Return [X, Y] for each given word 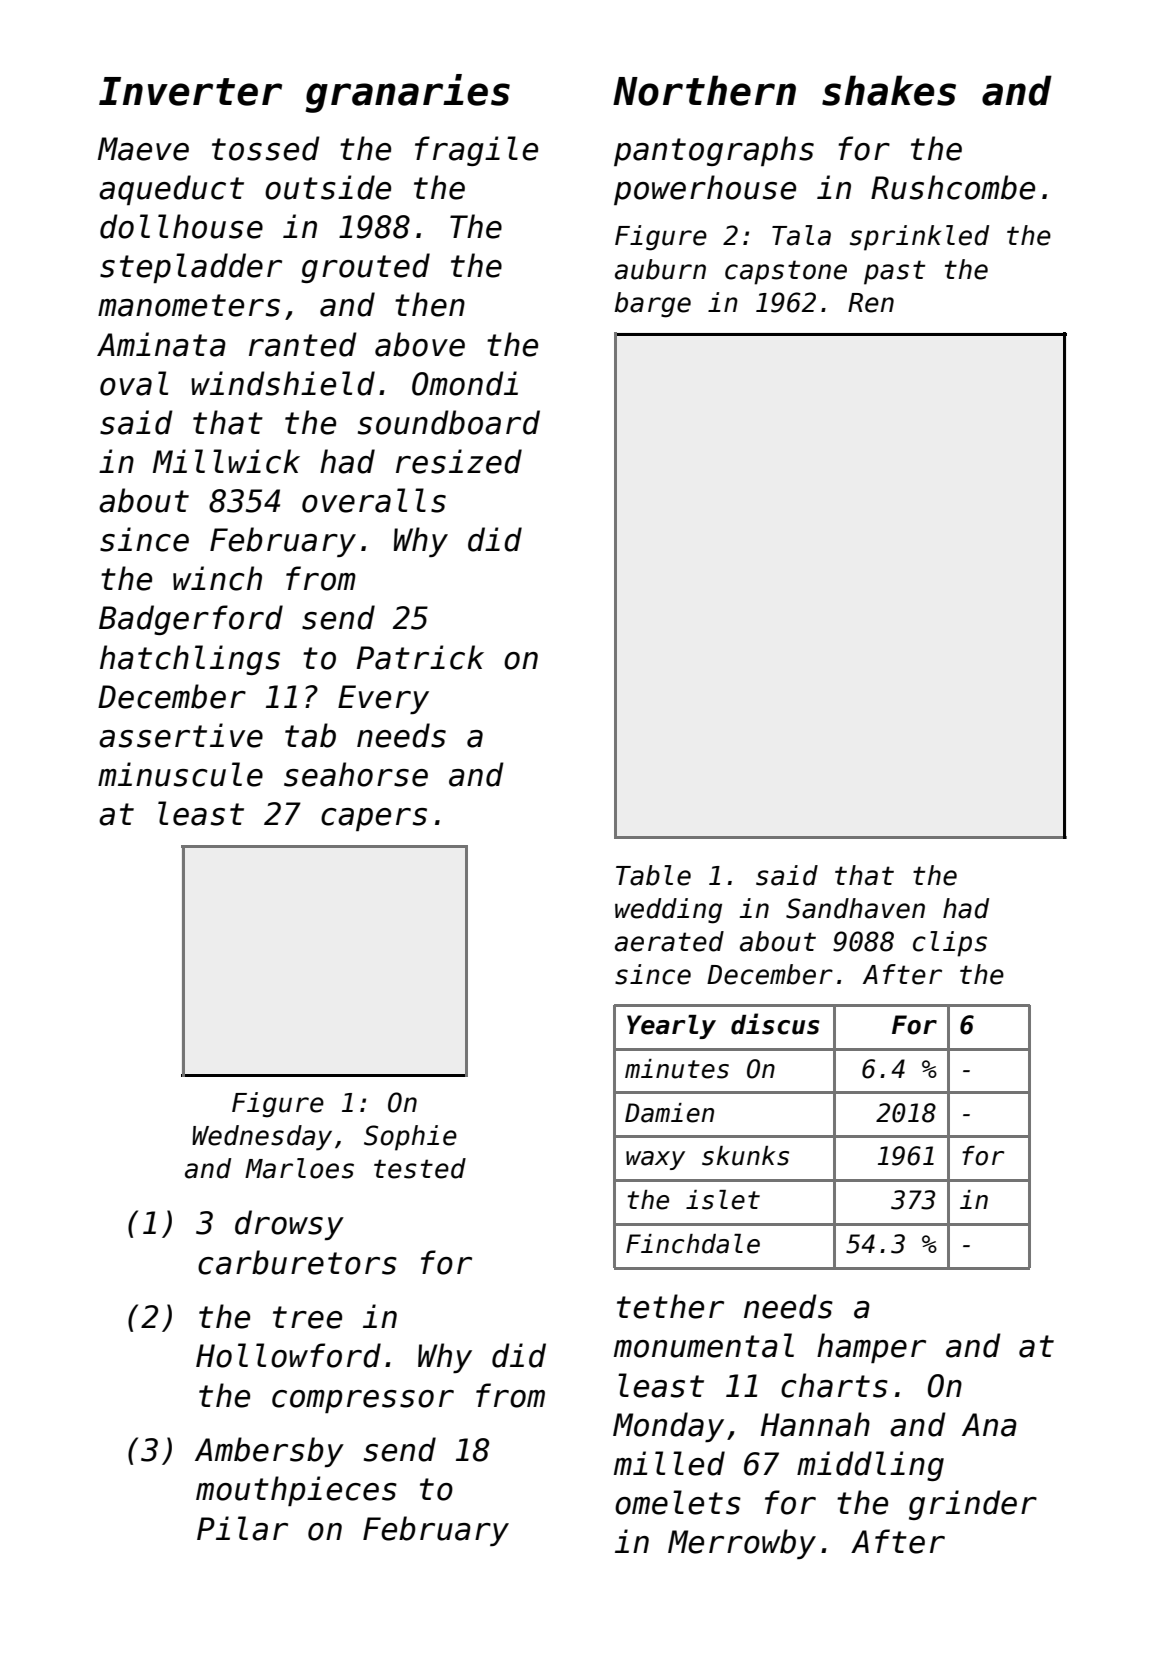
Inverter [190, 91]
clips [950, 944]
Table [653, 875]
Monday [668, 1427]
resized [459, 461]
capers [374, 819]
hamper [871, 1348]
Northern [704, 90]
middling [870, 1466]
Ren [871, 303]
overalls [374, 500]
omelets [678, 1502]
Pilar [242, 1528]
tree [307, 1317]
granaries [408, 93]
